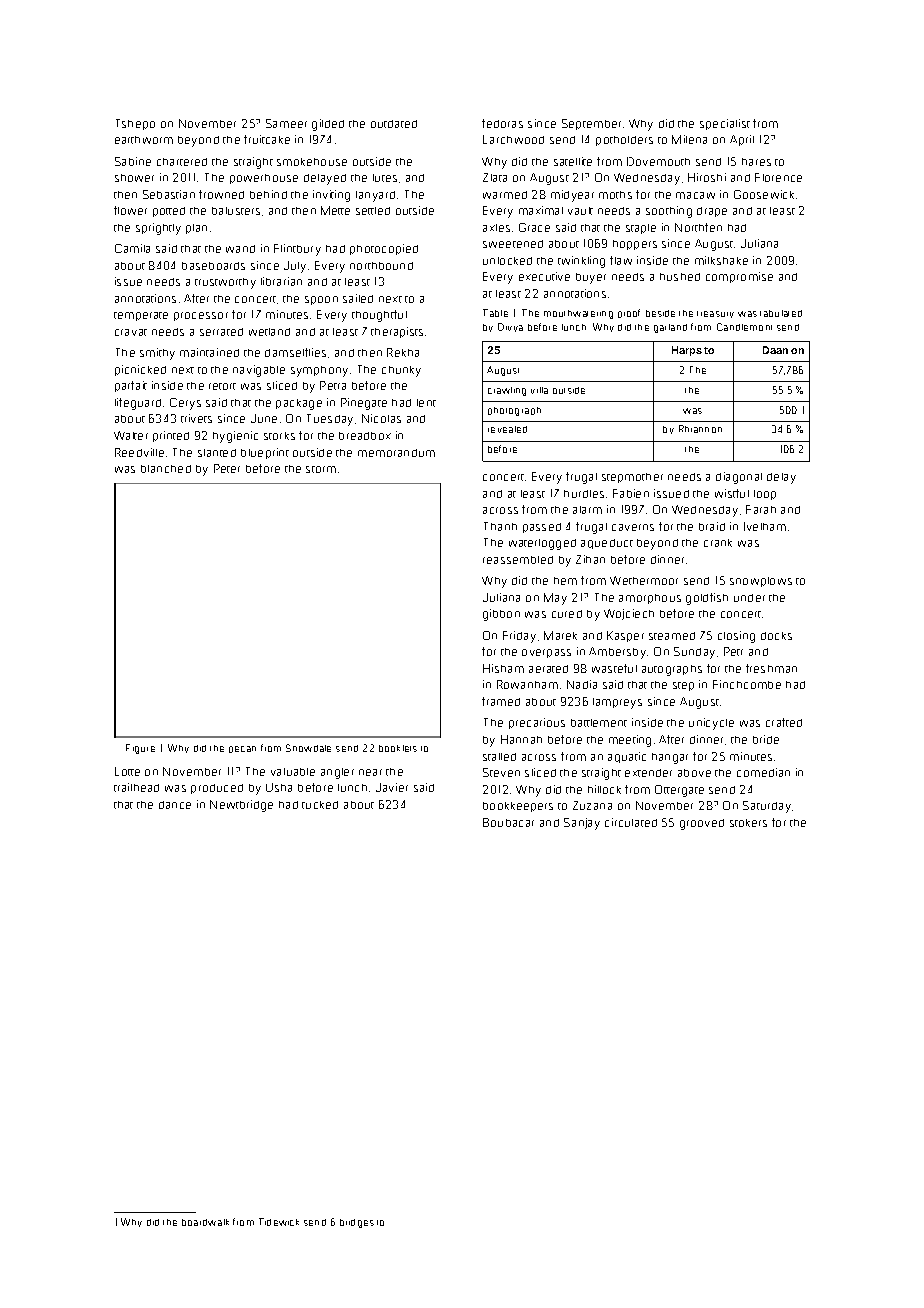  What do you see at coordinates (268, 194) in the screenshot?
I see `behind` at bounding box center [268, 194].
